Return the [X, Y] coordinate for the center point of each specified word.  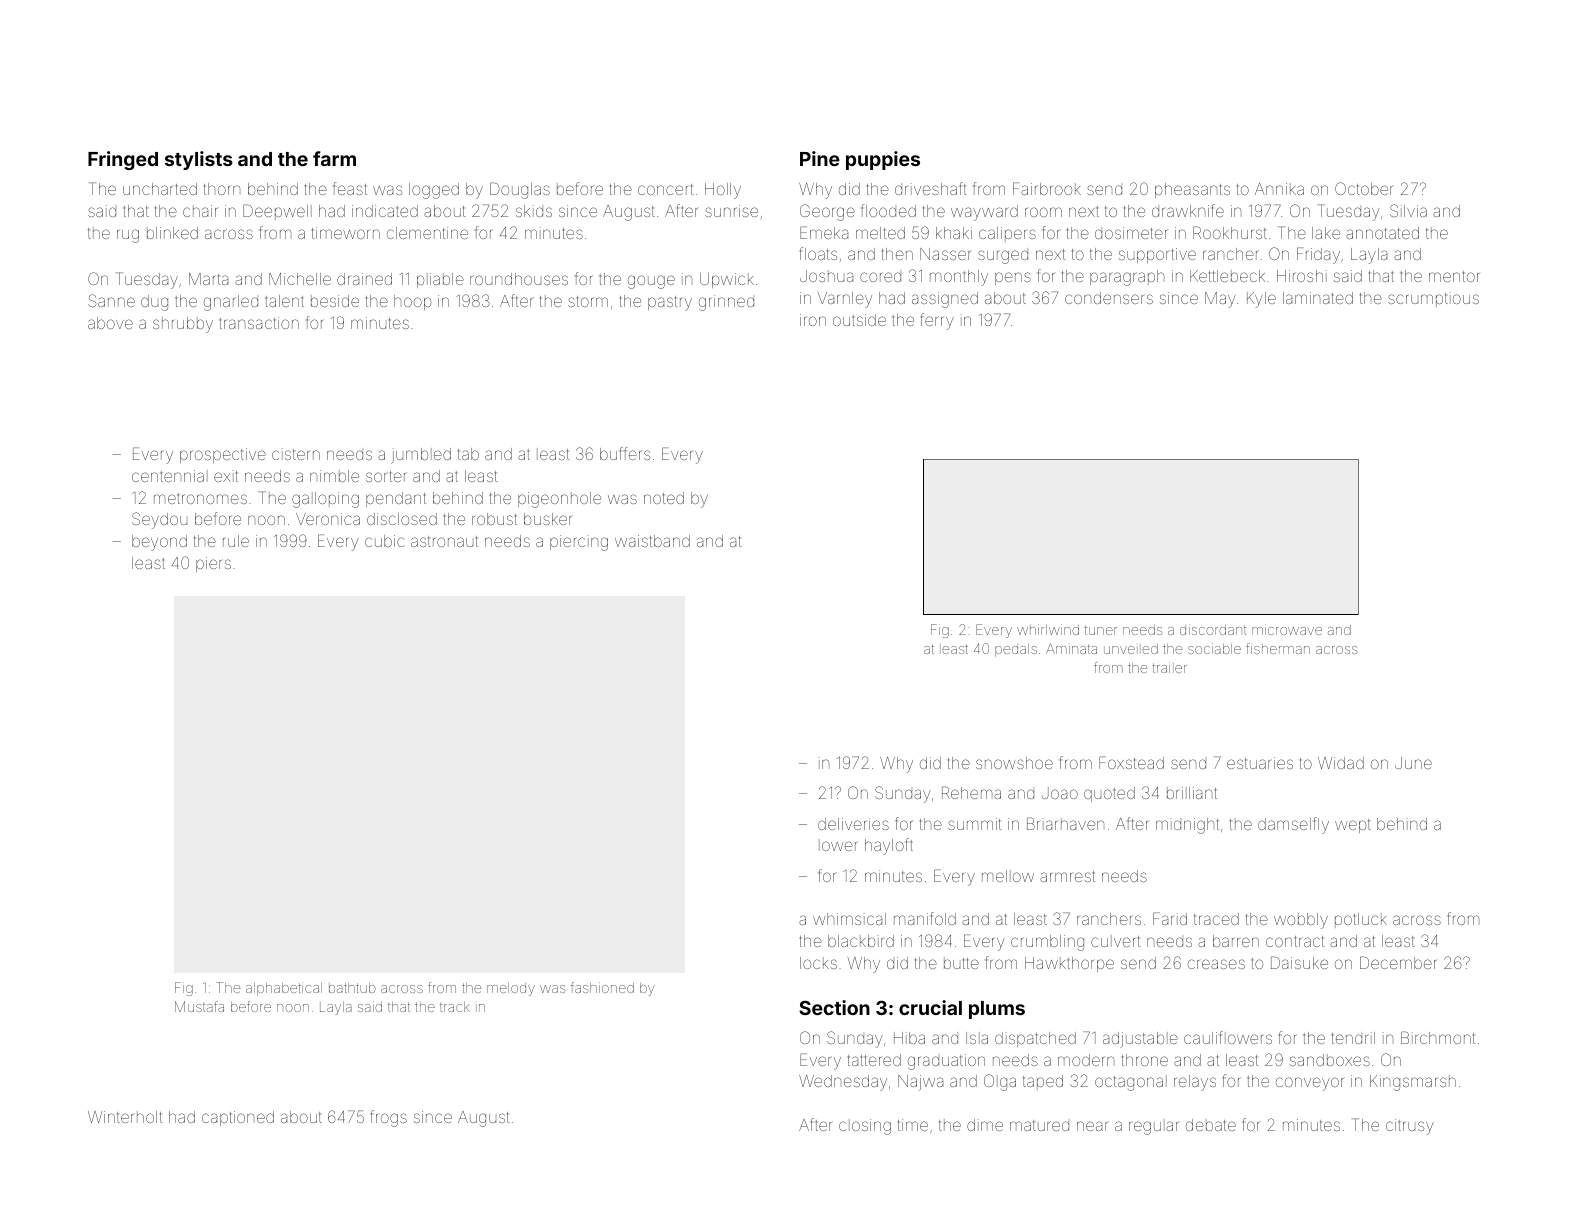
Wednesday [843, 1083]
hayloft [889, 846]
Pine [820, 158]
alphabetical [284, 989]
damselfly [1293, 825]
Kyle [1261, 300]
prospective [223, 455]
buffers [625, 453]
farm [334, 158]
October [1364, 188]
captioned [238, 1118]
